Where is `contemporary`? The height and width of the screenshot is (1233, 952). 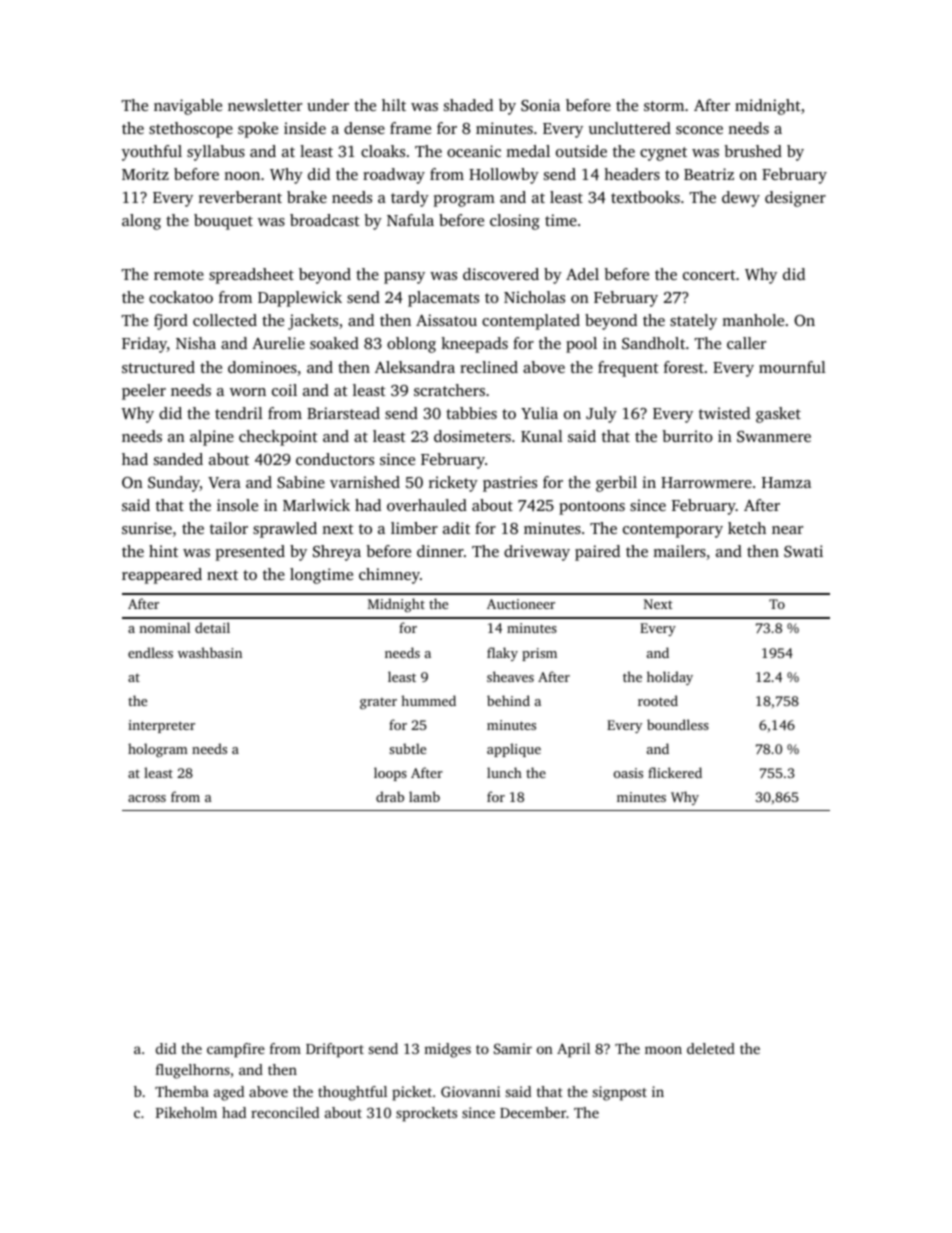
contemporary is located at coordinates (673, 531).
